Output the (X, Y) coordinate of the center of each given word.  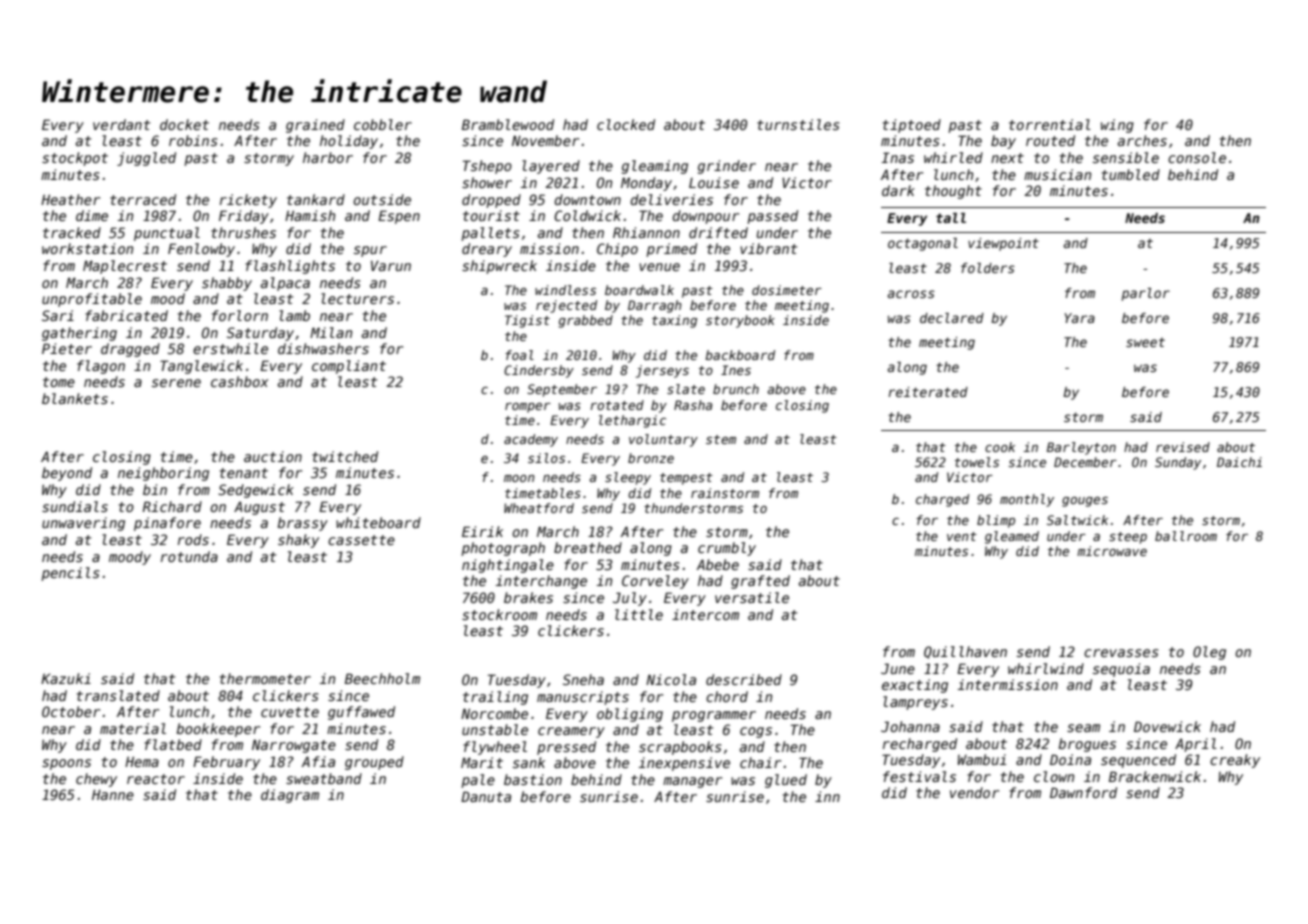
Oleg (1209, 653)
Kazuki (66, 678)
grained (315, 126)
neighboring (163, 474)
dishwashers (323, 348)
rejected (566, 306)
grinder (727, 167)
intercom (705, 614)
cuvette (290, 712)
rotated (617, 405)
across (911, 294)
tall (951, 218)
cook (1000, 447)
